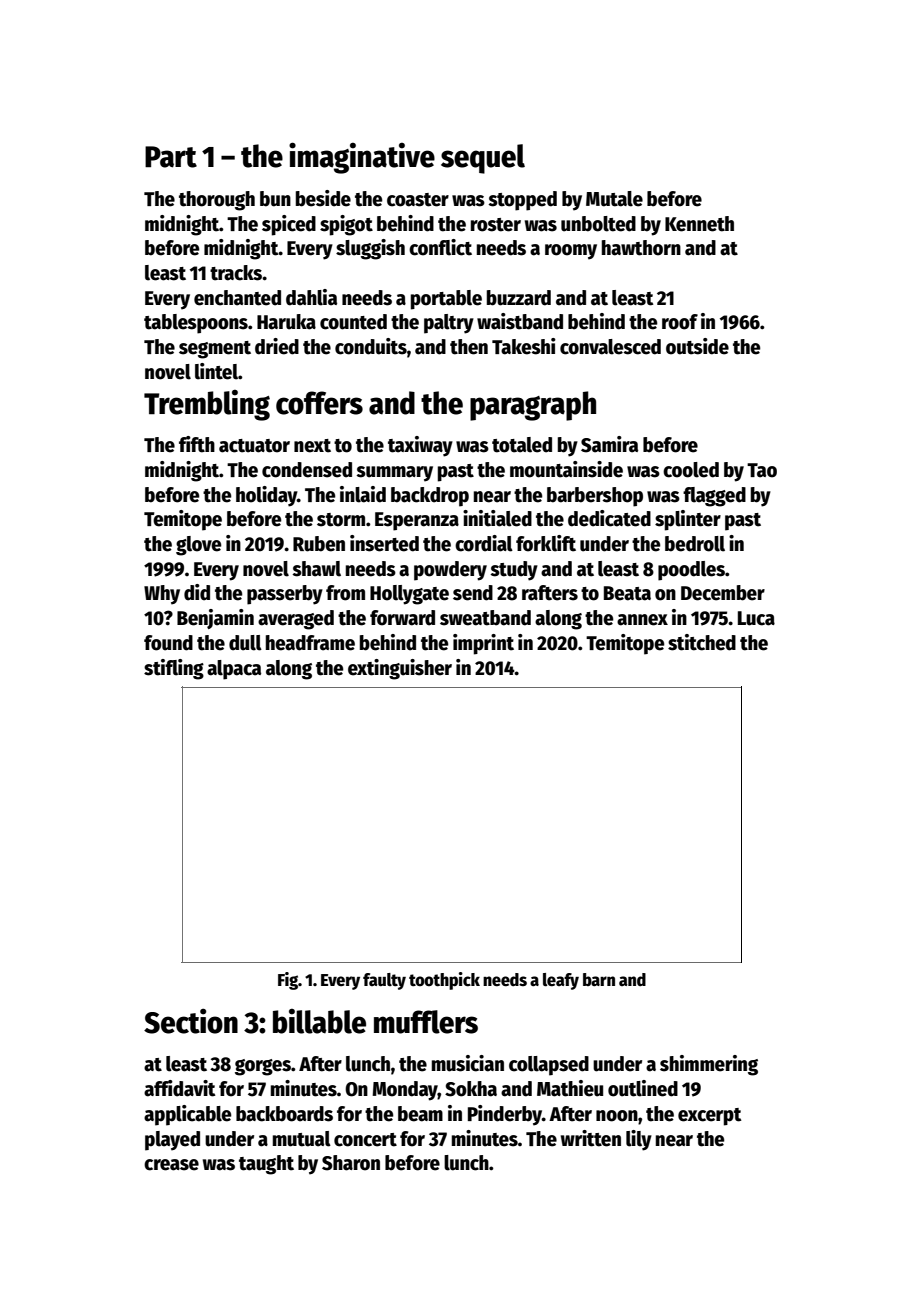 The height and width of the screenshot is (1314, 924). I want to click on Sharon, so click(351, 1163).
